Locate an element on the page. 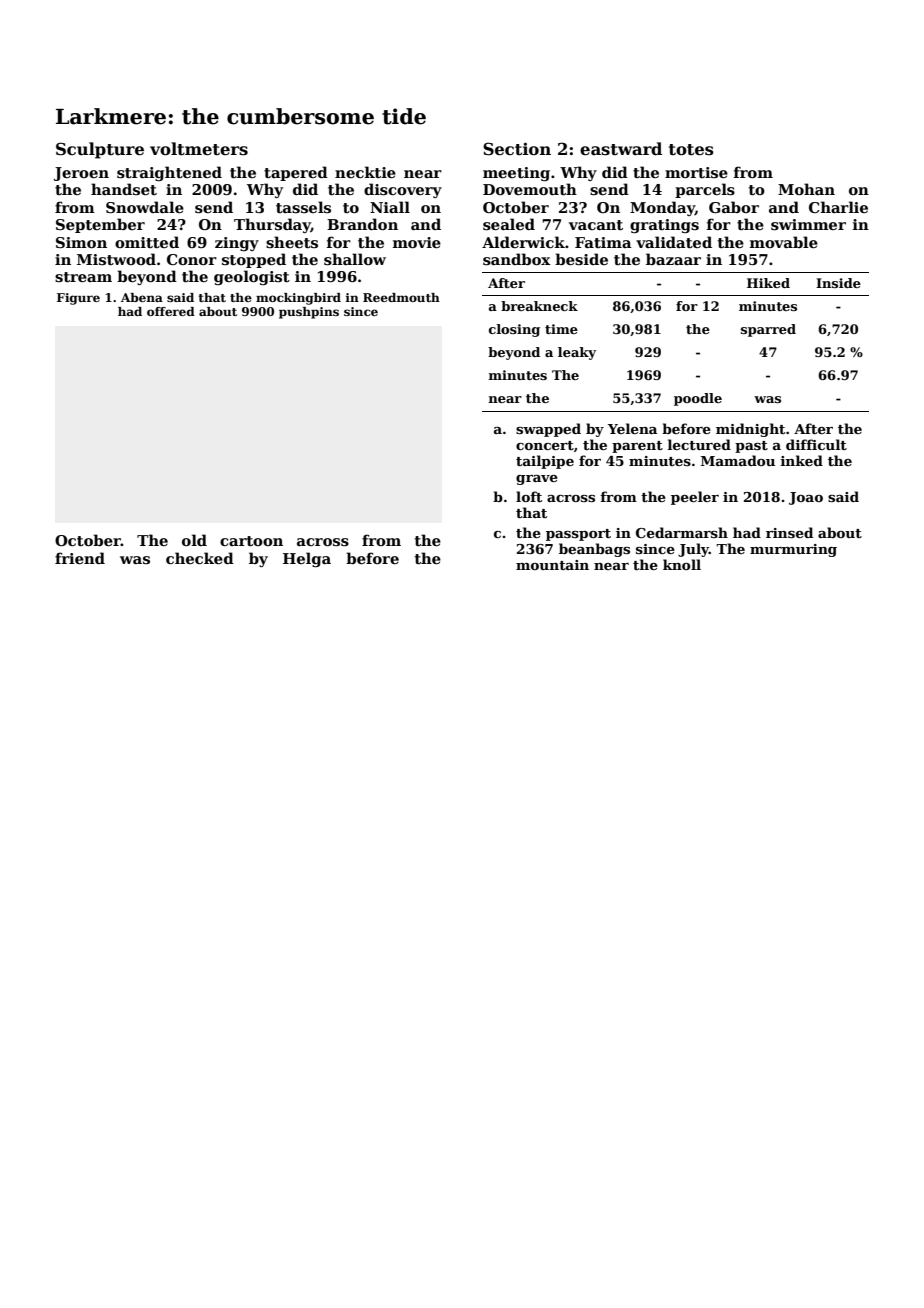 The height and width of the image is (1308, 924). breakneck is located at coordinates (539, 306).
